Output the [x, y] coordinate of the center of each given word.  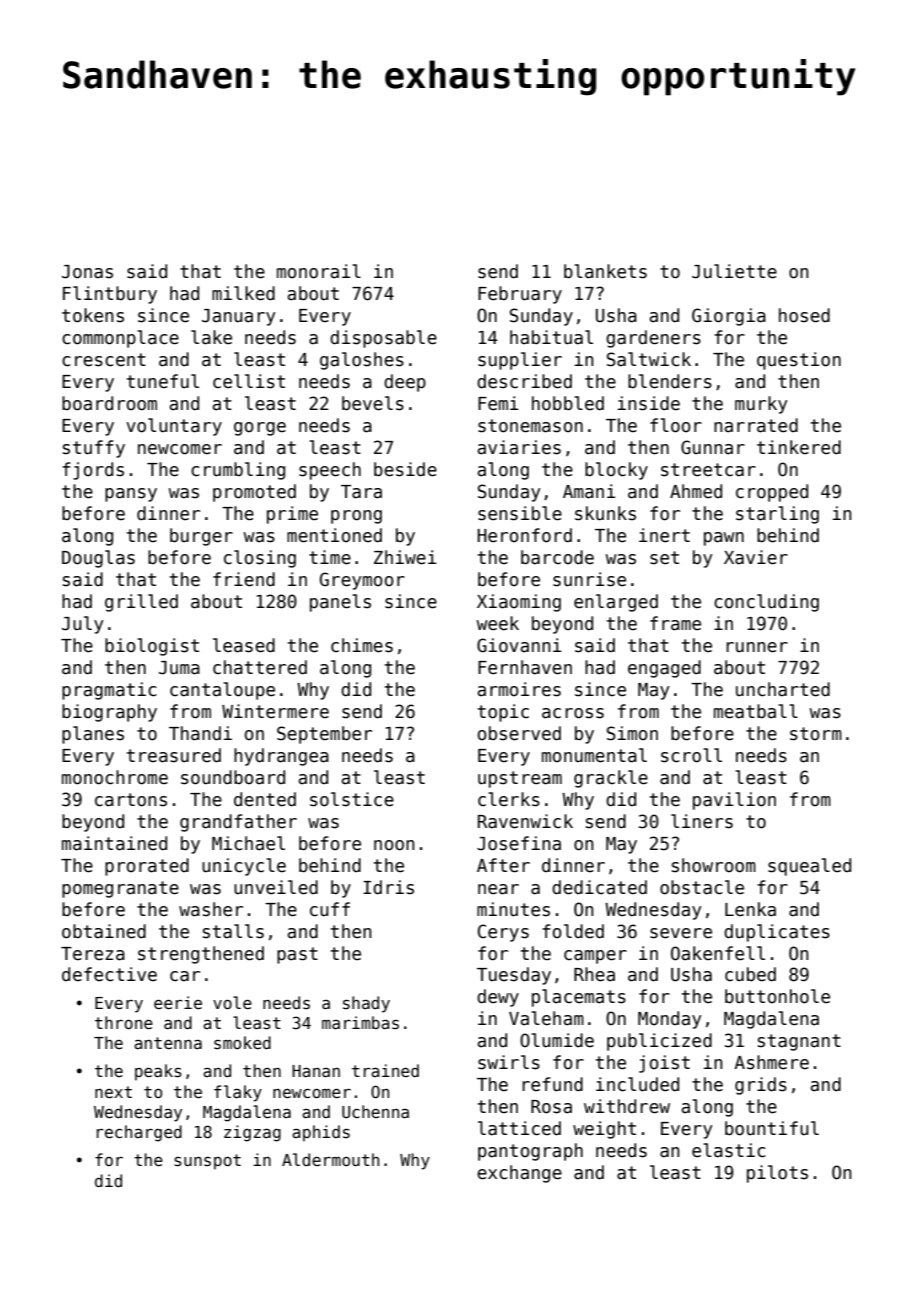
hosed [804, 315]
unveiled [276, 887]
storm [816, 734]
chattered [260, 667]
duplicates [777, 933]
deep [405, 383]
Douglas [98, 559]
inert [664, 535]
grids [761, 1086]
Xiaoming [519, 603]
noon [394, 845]
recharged [139, 1133]
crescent [104, 360]
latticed [519, 1128]
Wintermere [275, 711]
